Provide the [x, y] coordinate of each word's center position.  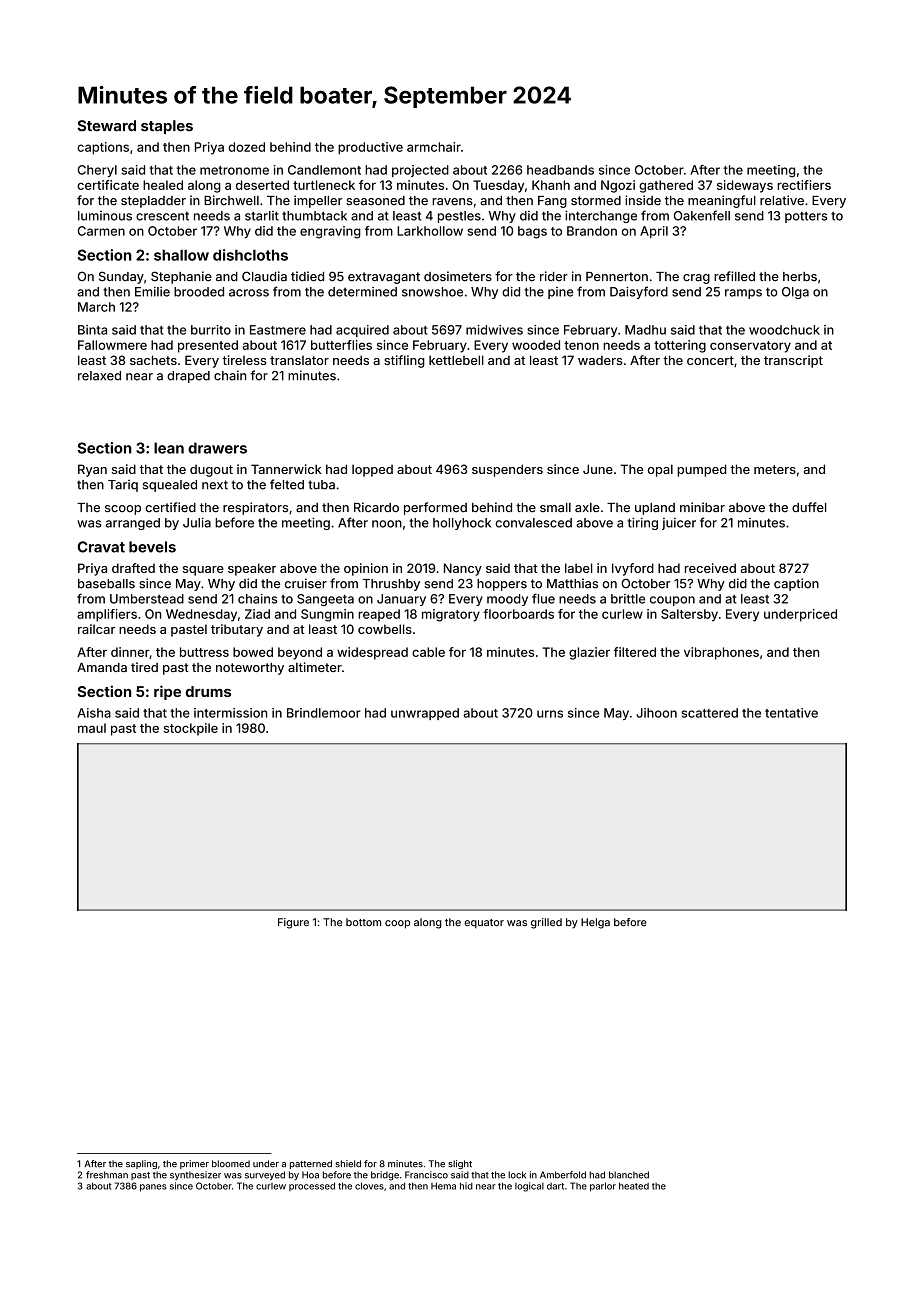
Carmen [101, 231]
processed [312, 1186]
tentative [791, 713]
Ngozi [618, 186]
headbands [560, 170]
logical [529, 1187]
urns [550, 714]
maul [92, 728]
